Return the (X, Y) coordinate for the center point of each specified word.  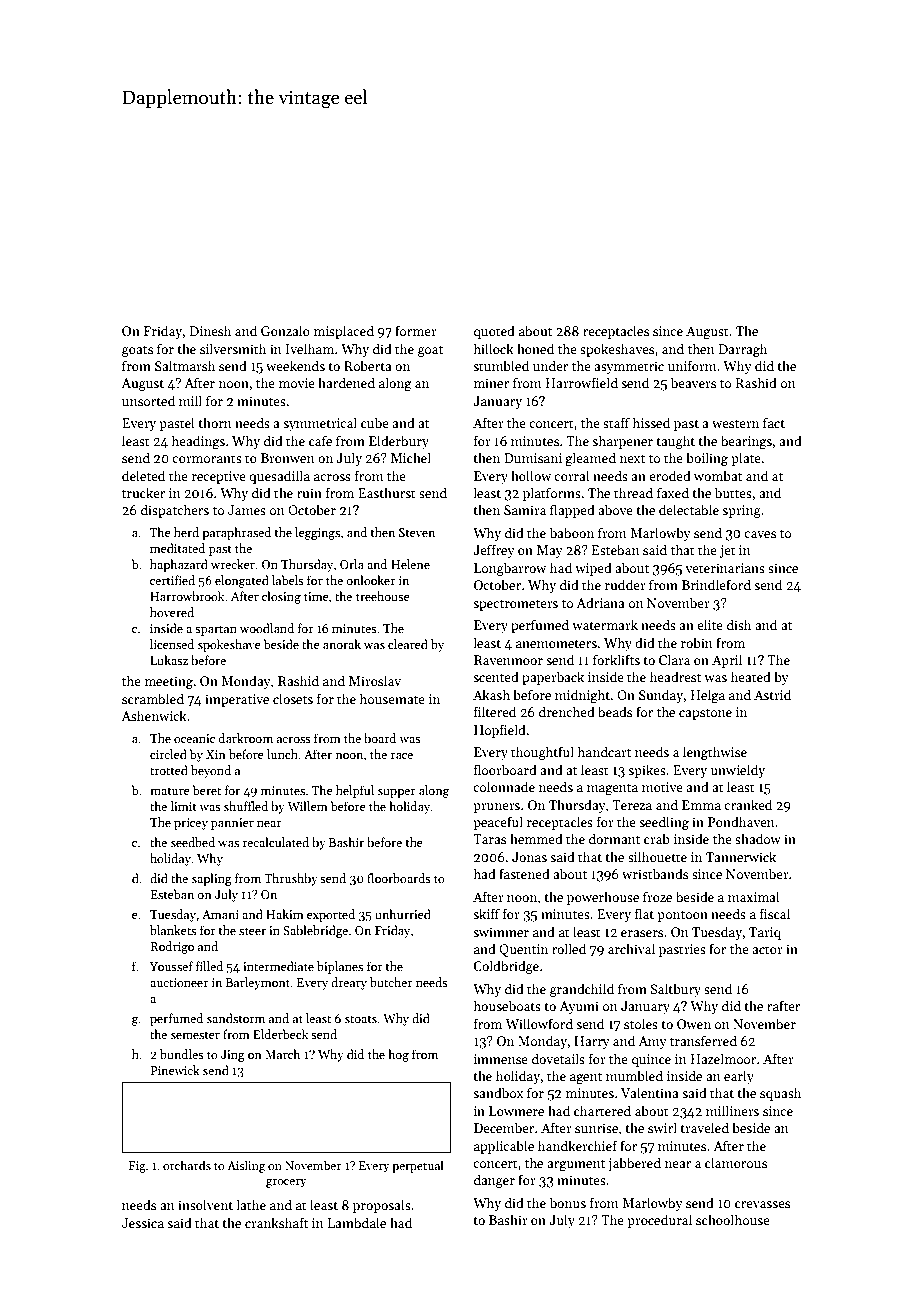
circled (168, 754)
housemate (392, 698)
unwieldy (738, 771)
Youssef (171, 966)
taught (675, 442)
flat (644, 913)
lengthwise (715, 753)
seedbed (193, 842)
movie (297, 383)
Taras (489, 839)
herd (186, 532)
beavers (693, 382)
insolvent (205, 1204)
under (550, 365)
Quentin (523, 950)
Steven (417, 532)
